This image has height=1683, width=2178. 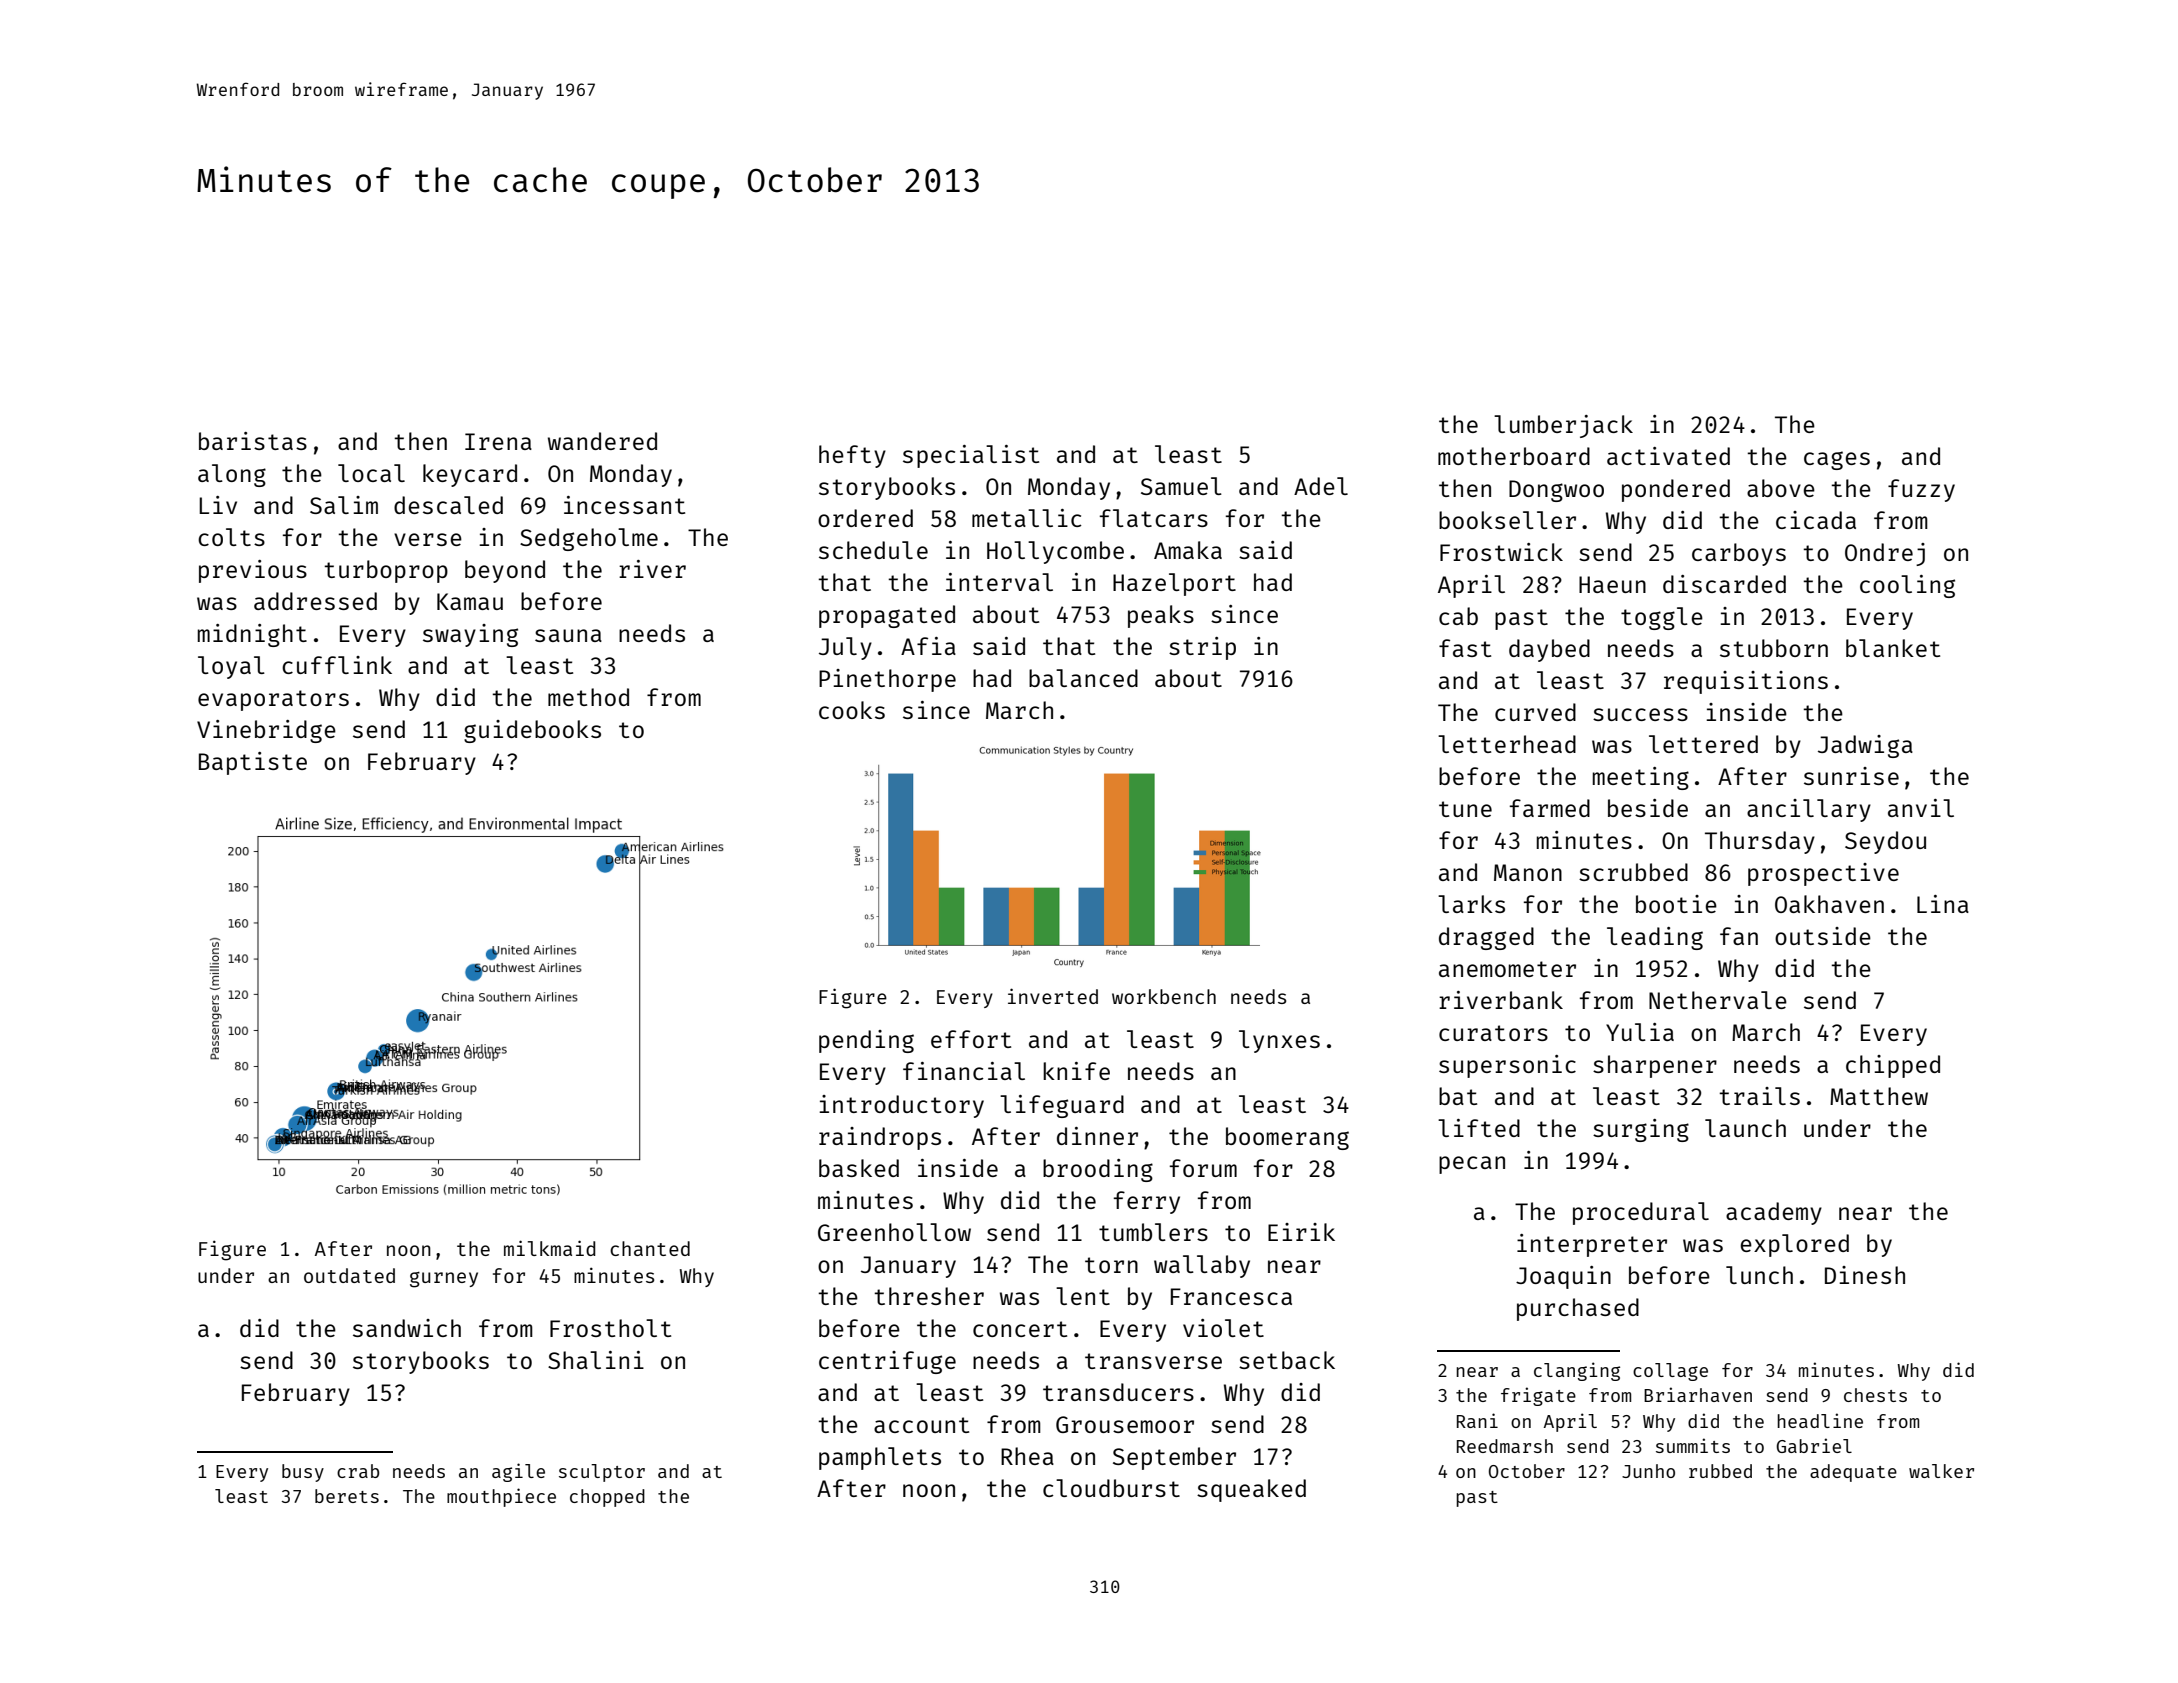 I want to click on cooks, so click(x=852, y=710).
